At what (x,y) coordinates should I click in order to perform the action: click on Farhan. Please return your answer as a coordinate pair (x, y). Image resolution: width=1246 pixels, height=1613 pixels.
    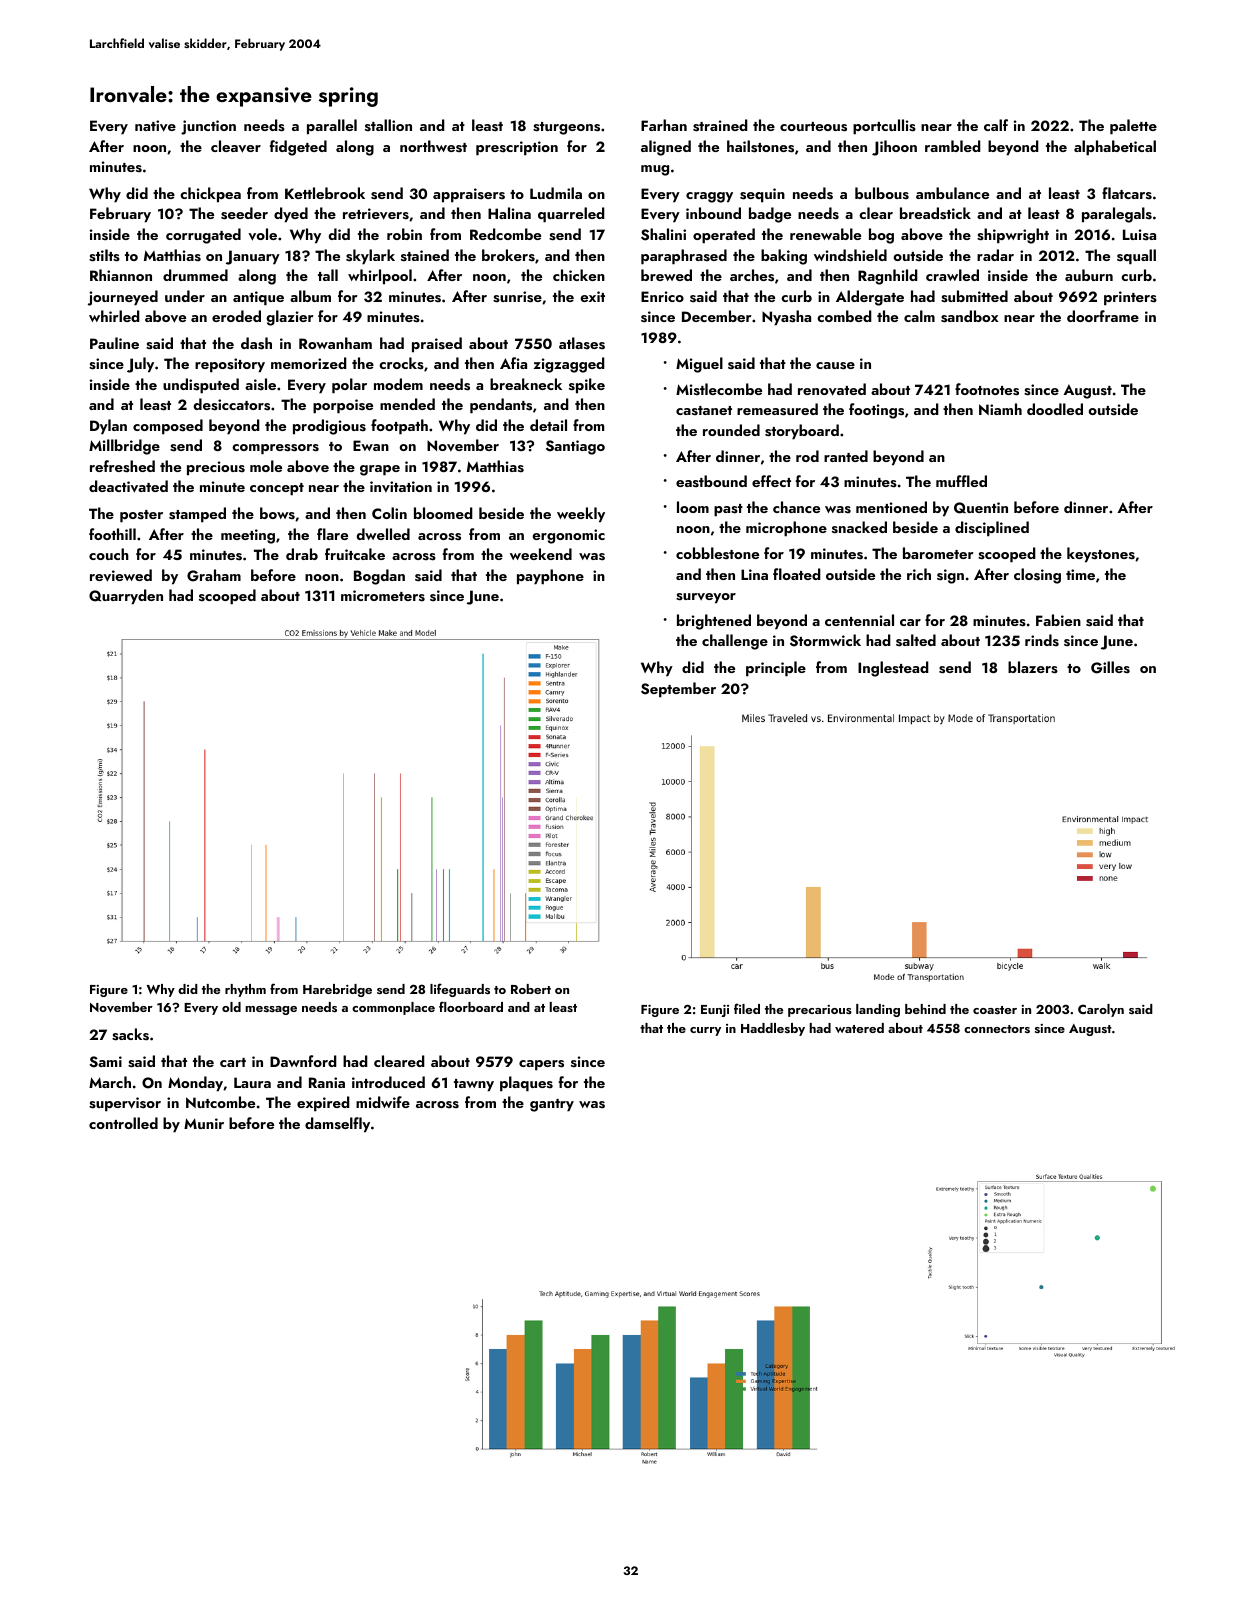
    Looking at the image, I should click on (664, 125).
